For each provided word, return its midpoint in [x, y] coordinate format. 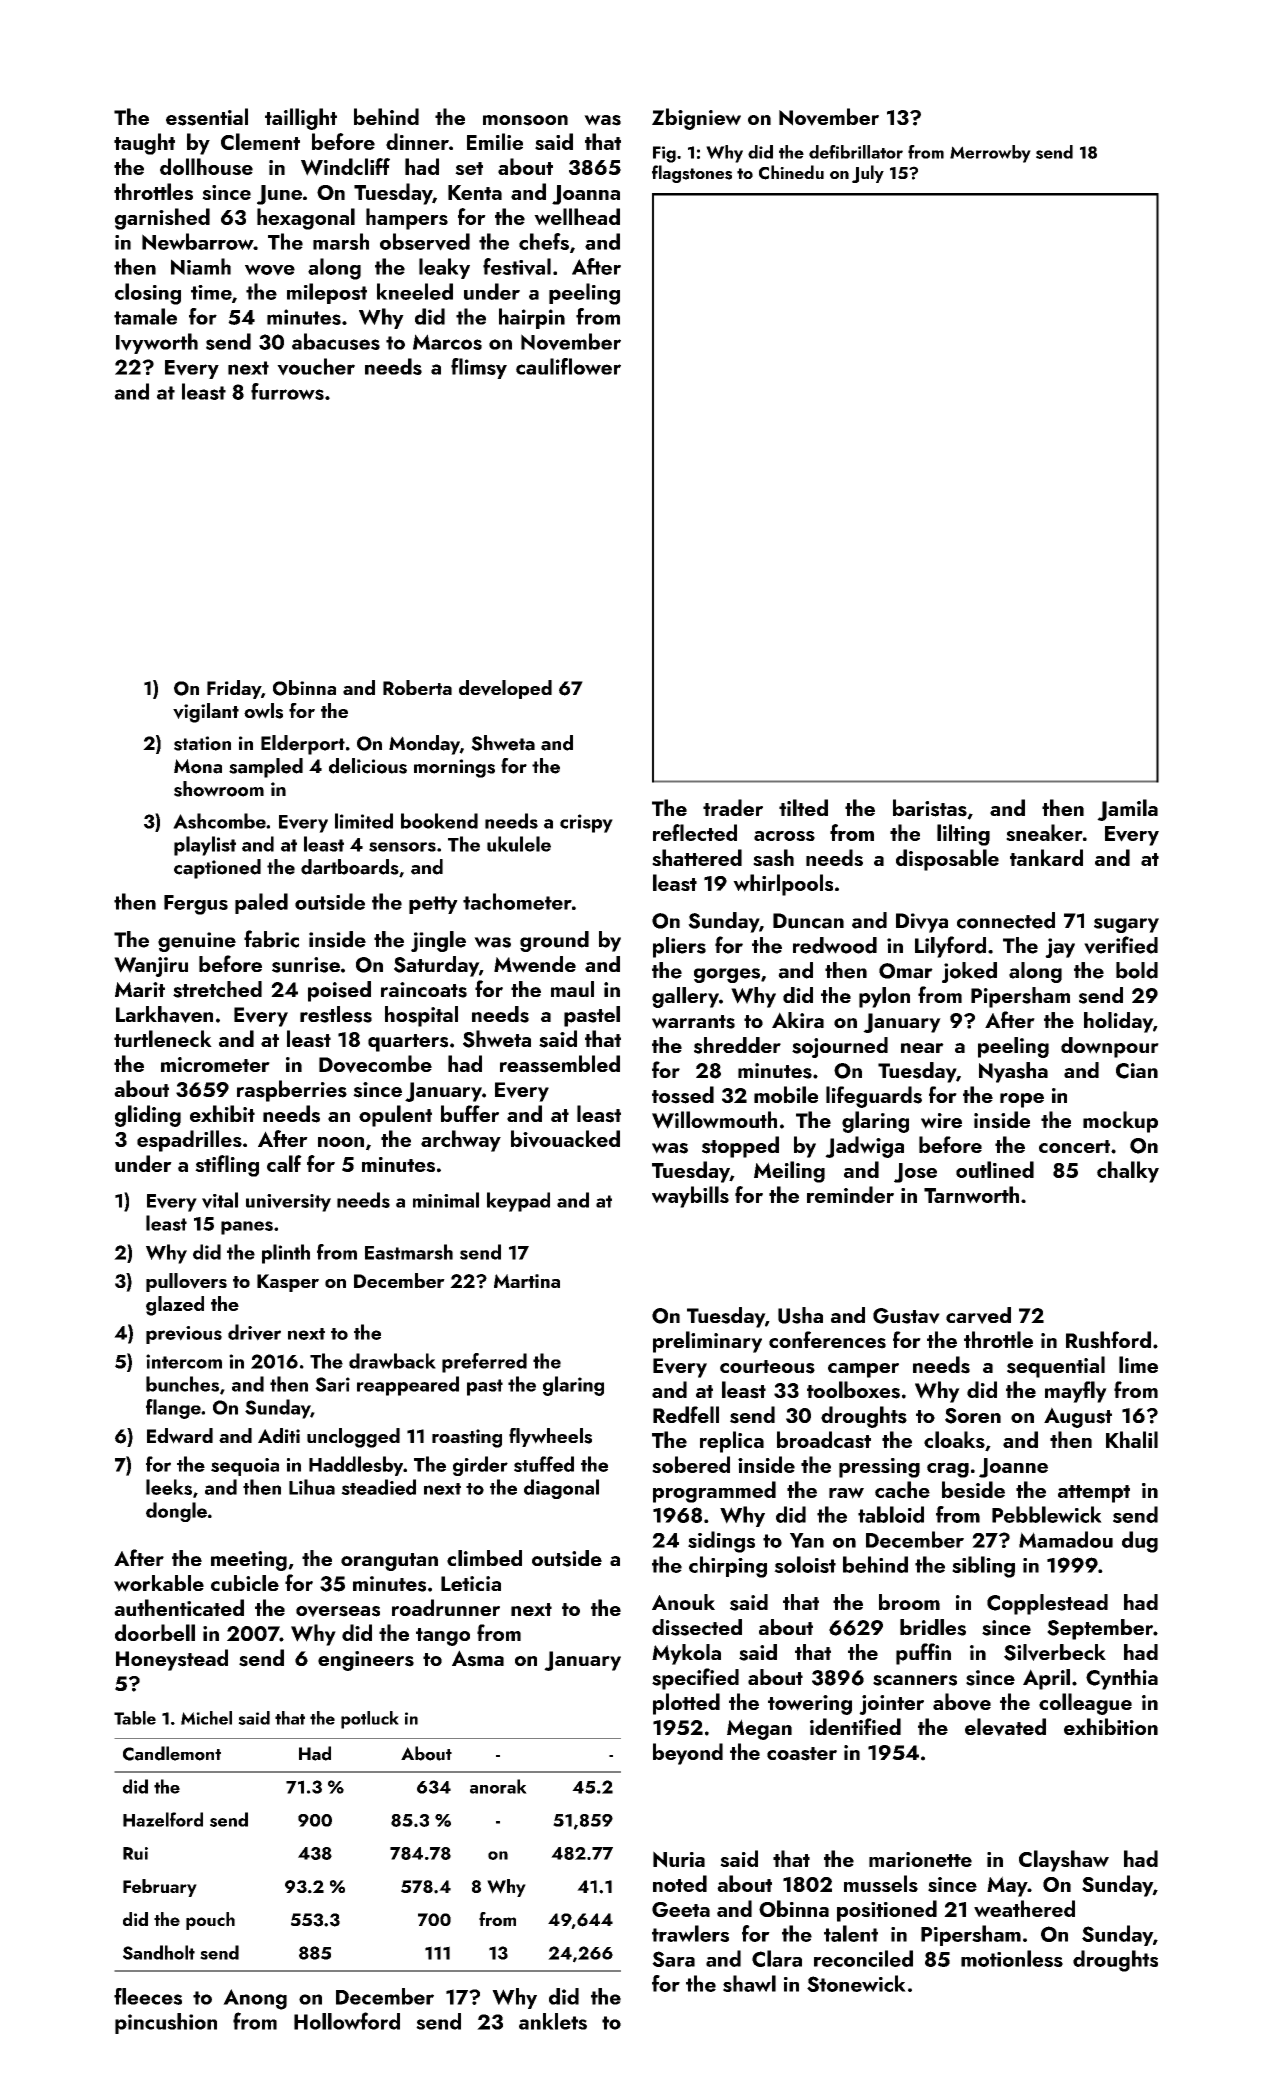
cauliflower [568, 366]
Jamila [1127, 810]
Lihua [312, 1487]
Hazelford [163, 1819]
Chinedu [791, 172]
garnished [162, 219]
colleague [1085, 1704]
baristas [930, 808]
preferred [484, 1363]
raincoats [424, 990]
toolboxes [853, 1390]
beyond [688, 1754]
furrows [287, 391]
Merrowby [990, 154]
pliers [679, 947]
